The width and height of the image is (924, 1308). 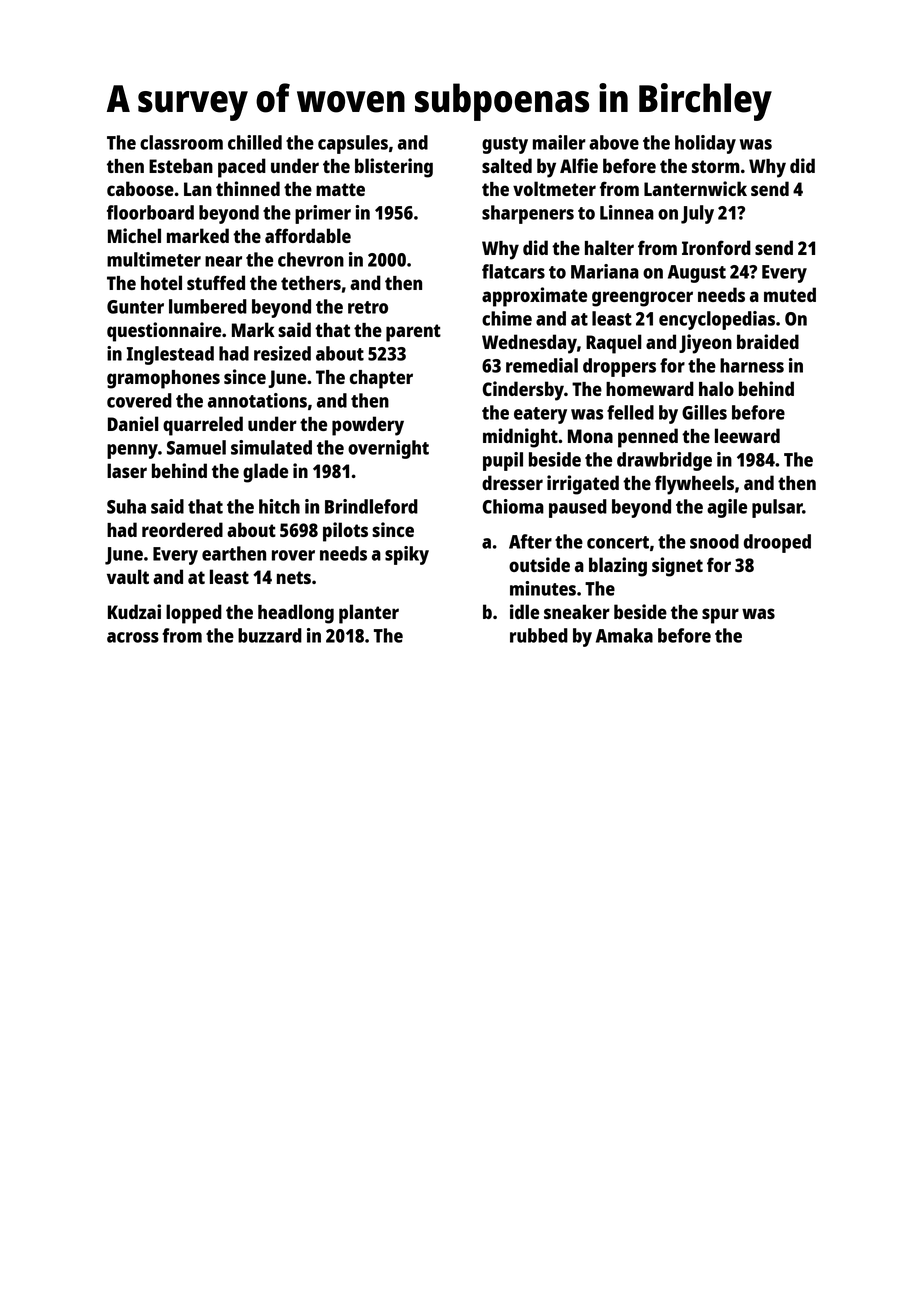 What do you see at coordinates (388, 449) in the image?
I see `overnight` at bounding box center [388, 449].
